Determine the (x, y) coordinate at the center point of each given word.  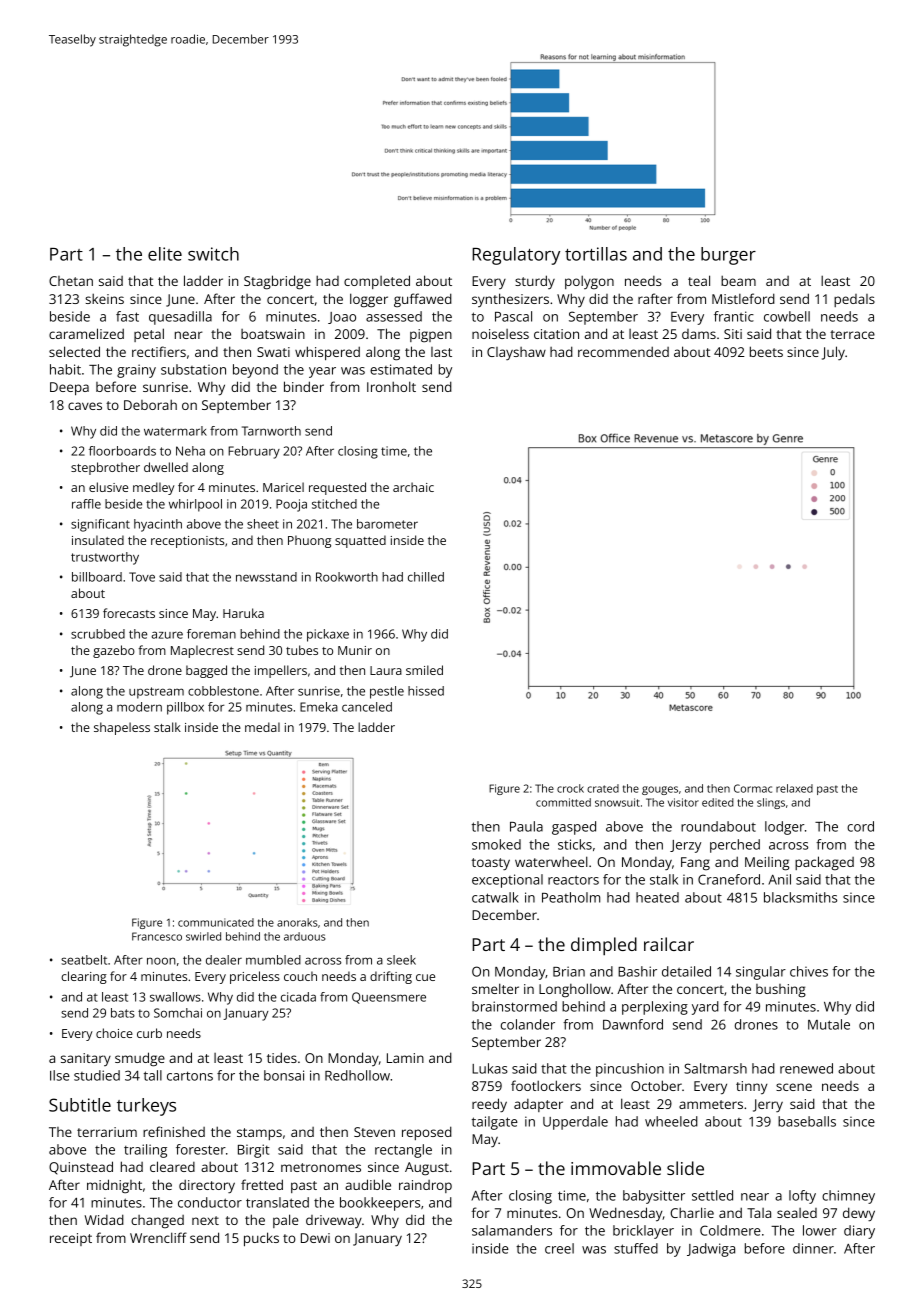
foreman (211, 634)
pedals (854, 300)
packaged (824, 863)
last (441, 352)
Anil (779, 879)
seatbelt (84, 960)
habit (65, 369)
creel (559, 1248)
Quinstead (81, 1168)
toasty (491, 864)
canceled (367, 707)
